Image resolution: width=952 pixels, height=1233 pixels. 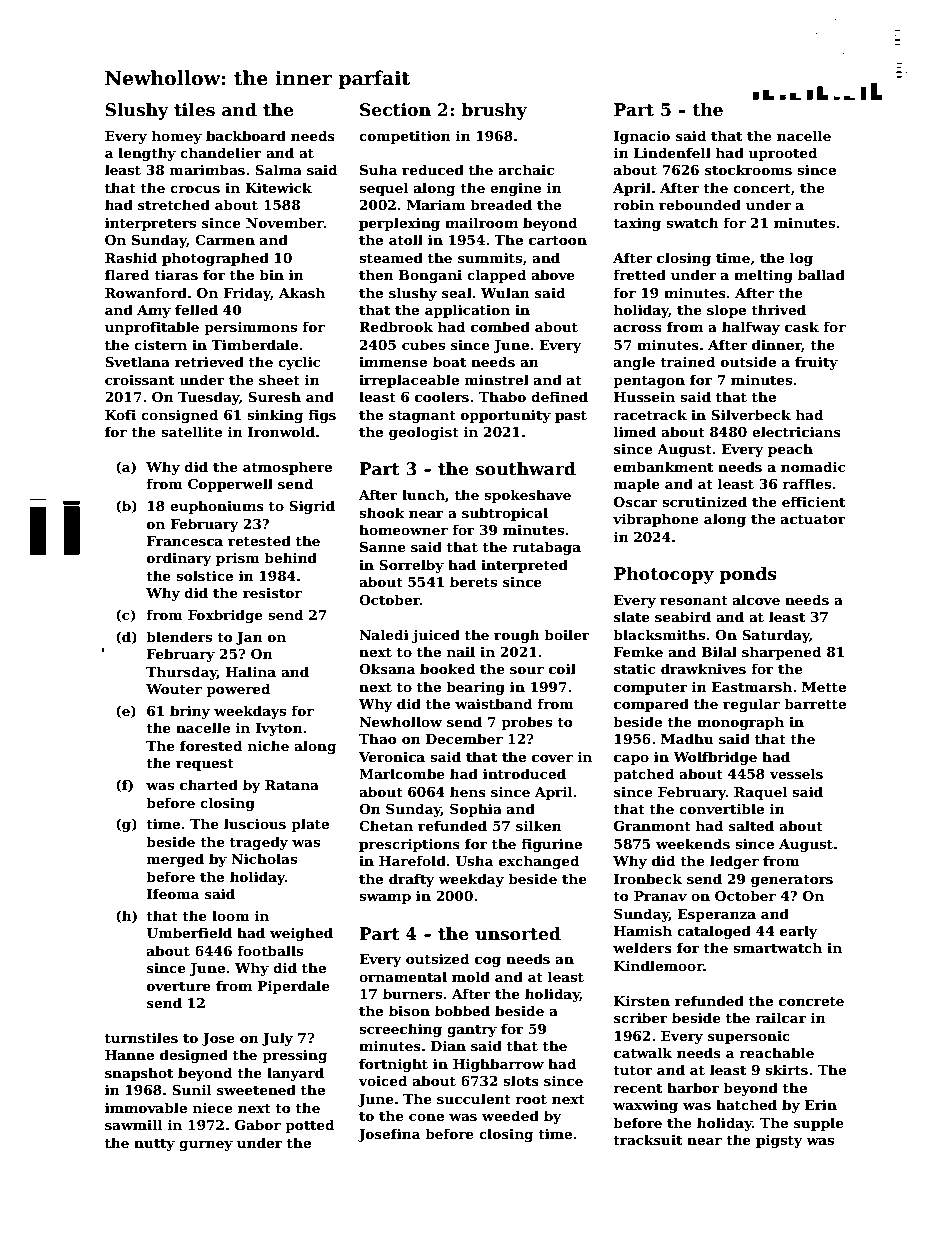 I want to click on Section, so click(x=395, y=110).
